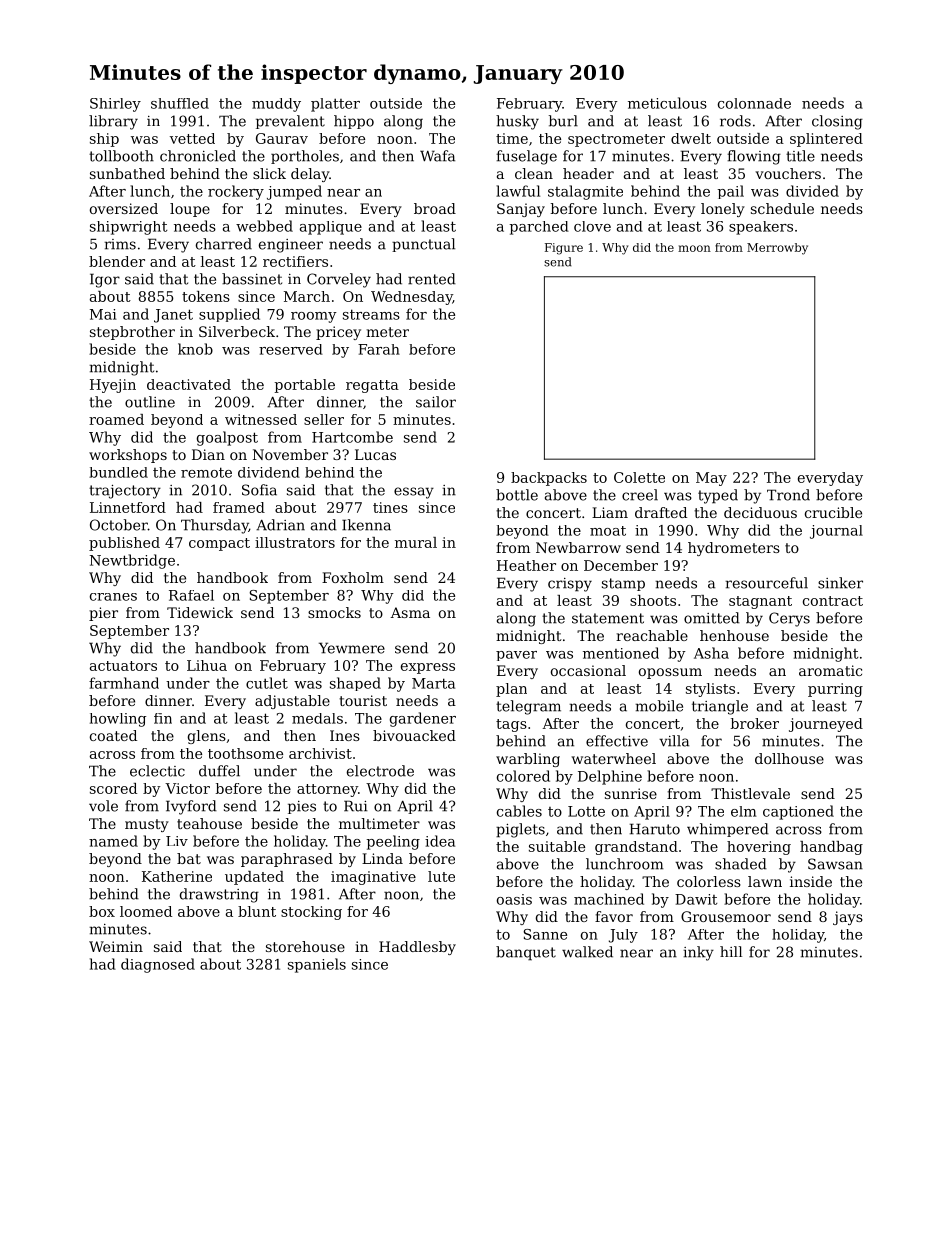 The image size is (952, 1233). Describe the element at coordinates (741, 864) in the screenshot. I see `shaded` at that location.
